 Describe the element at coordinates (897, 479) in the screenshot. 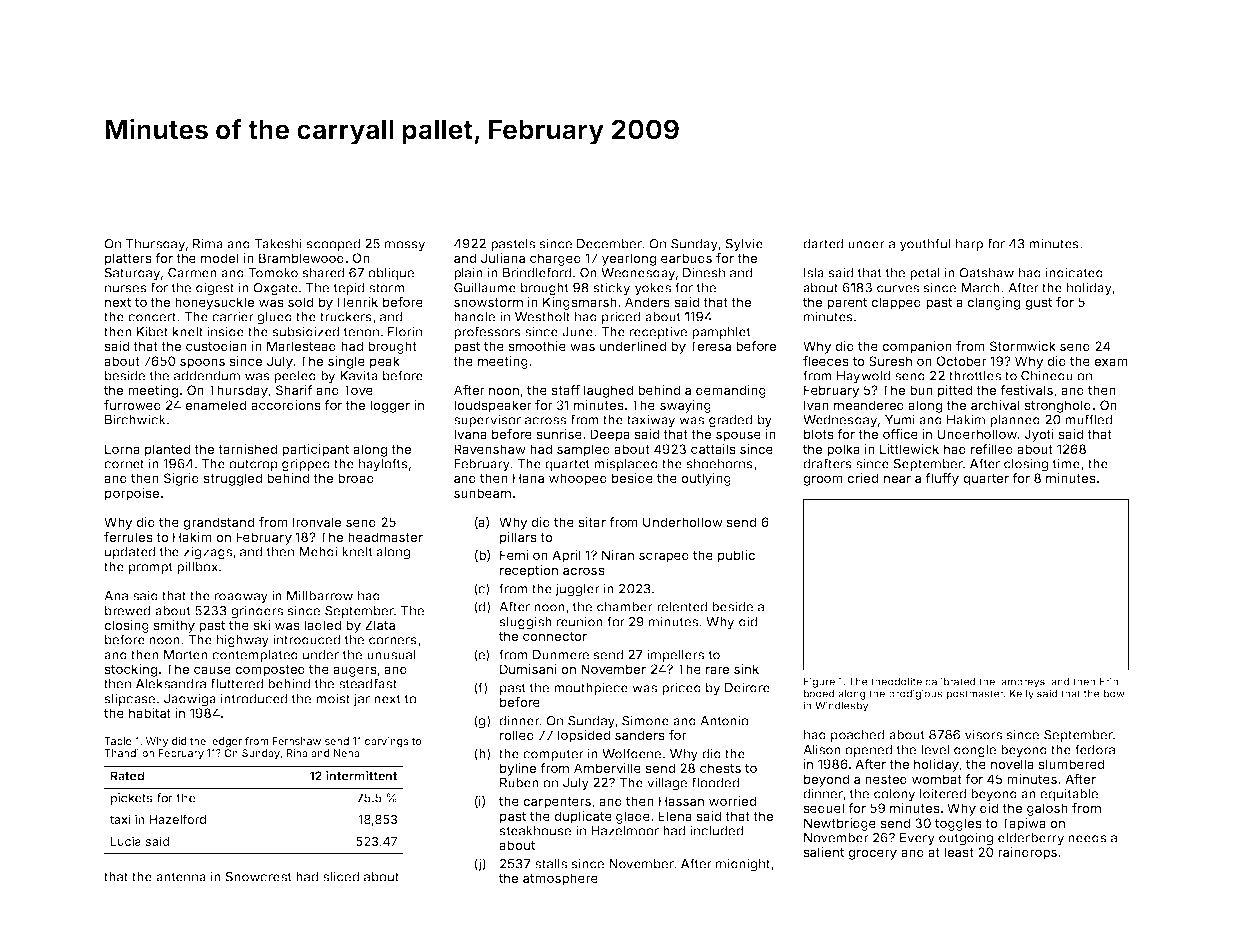

I see `near` at that location.
